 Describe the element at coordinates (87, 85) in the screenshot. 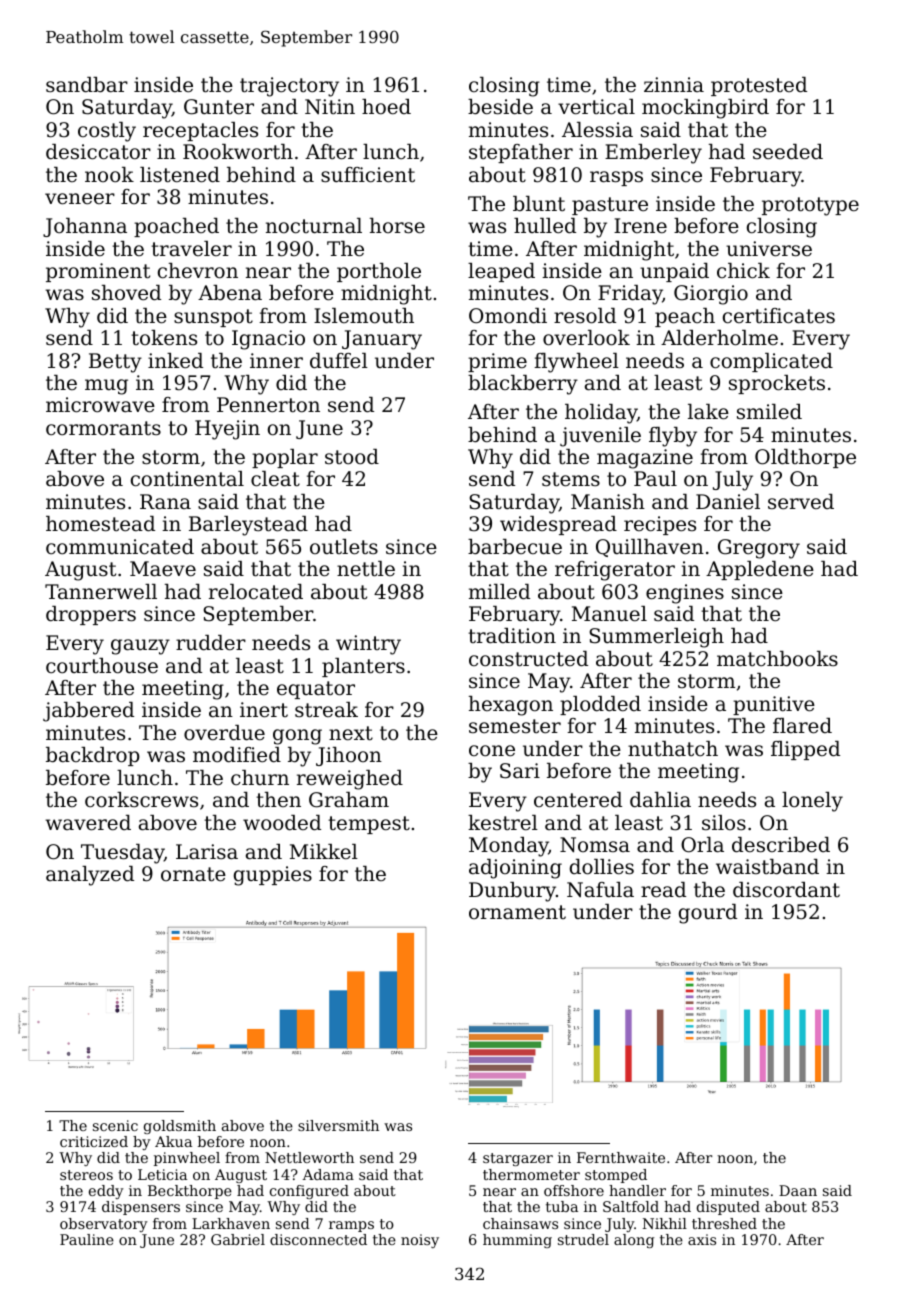

I see `sandbar` at that location.
